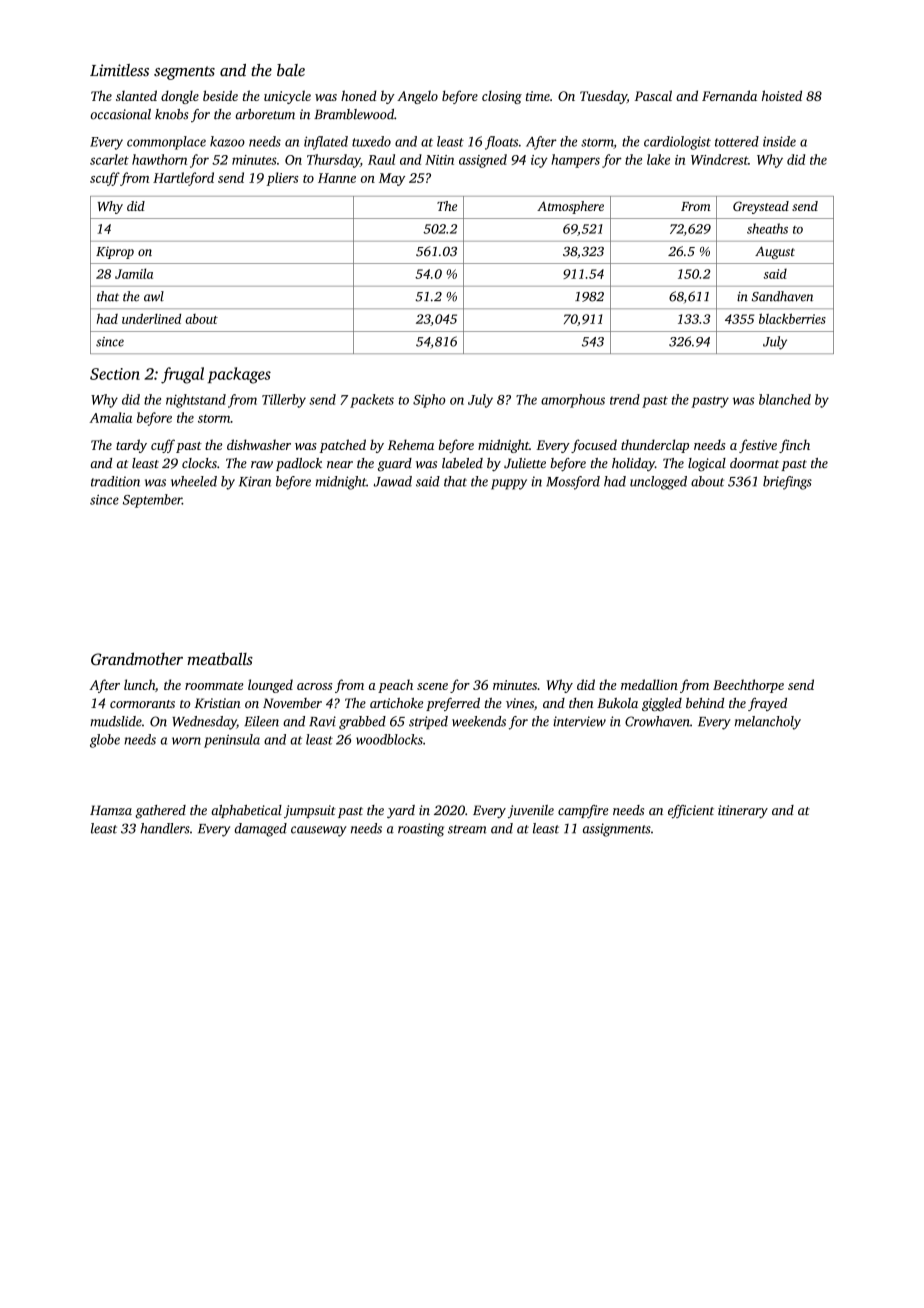 Image resolution: width=924 pixels, height=1308 pixels. Describe the element at coordinates (265, 114) in the image. I see `arboretum` at that location.
